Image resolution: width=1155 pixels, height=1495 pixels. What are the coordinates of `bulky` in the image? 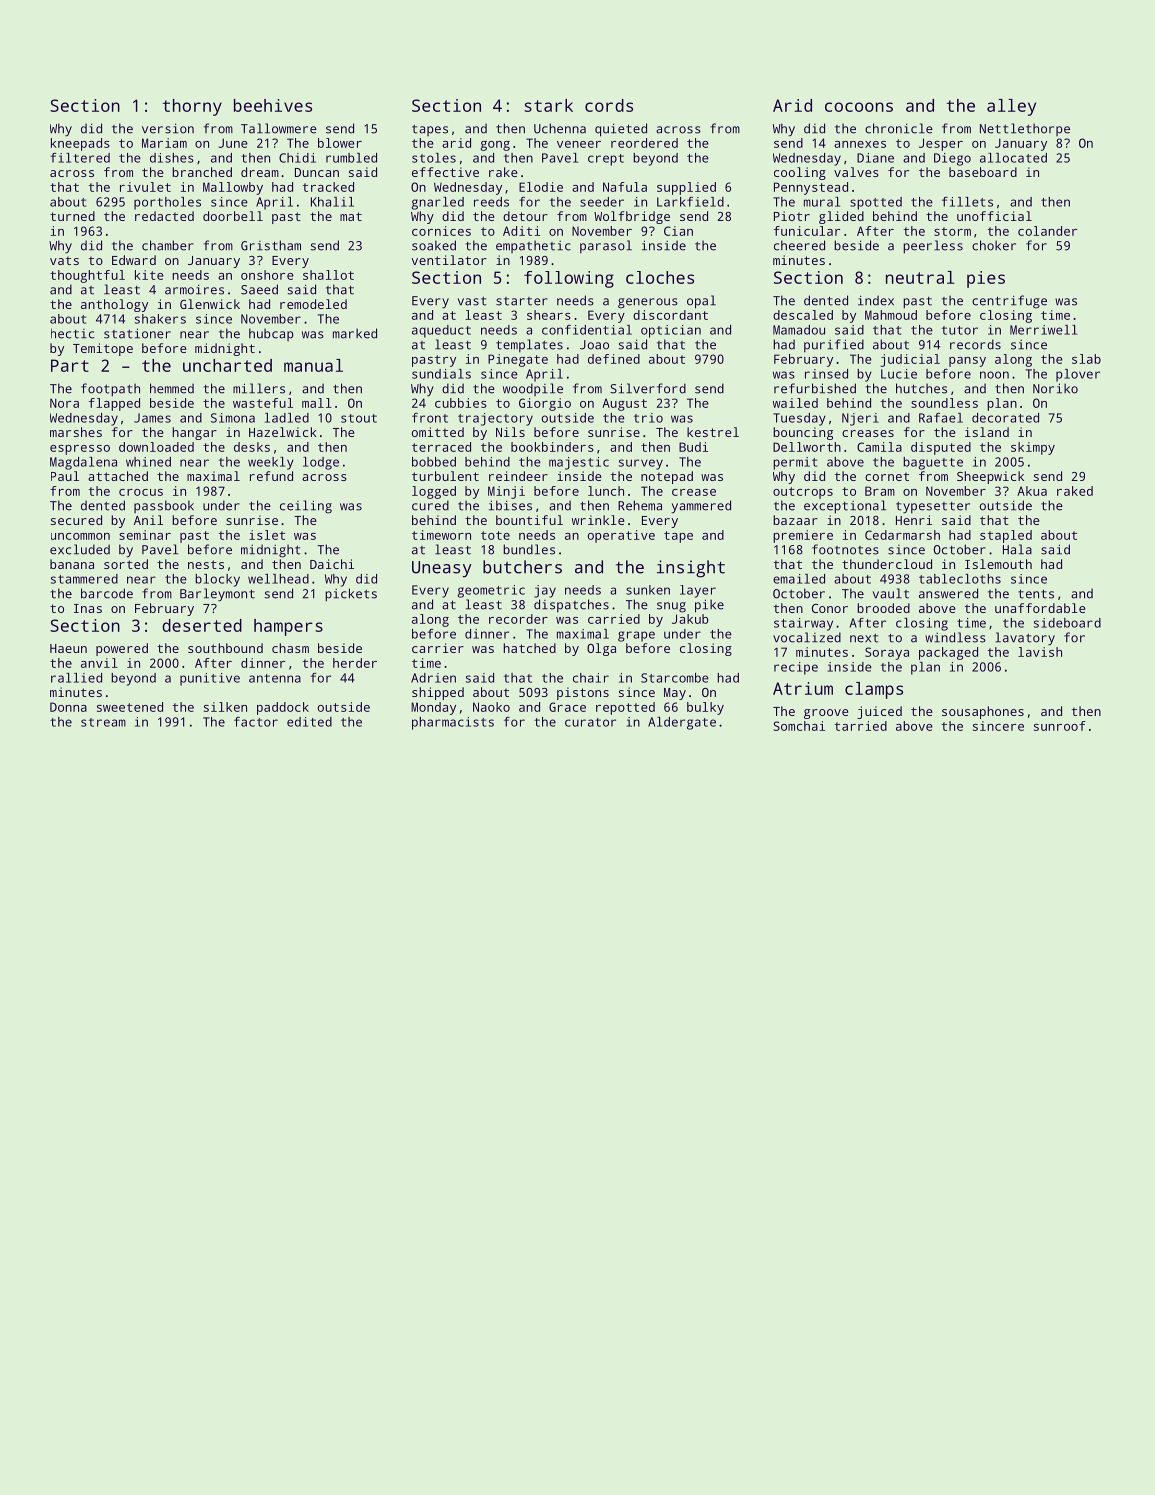 It's located at (705, 708).
